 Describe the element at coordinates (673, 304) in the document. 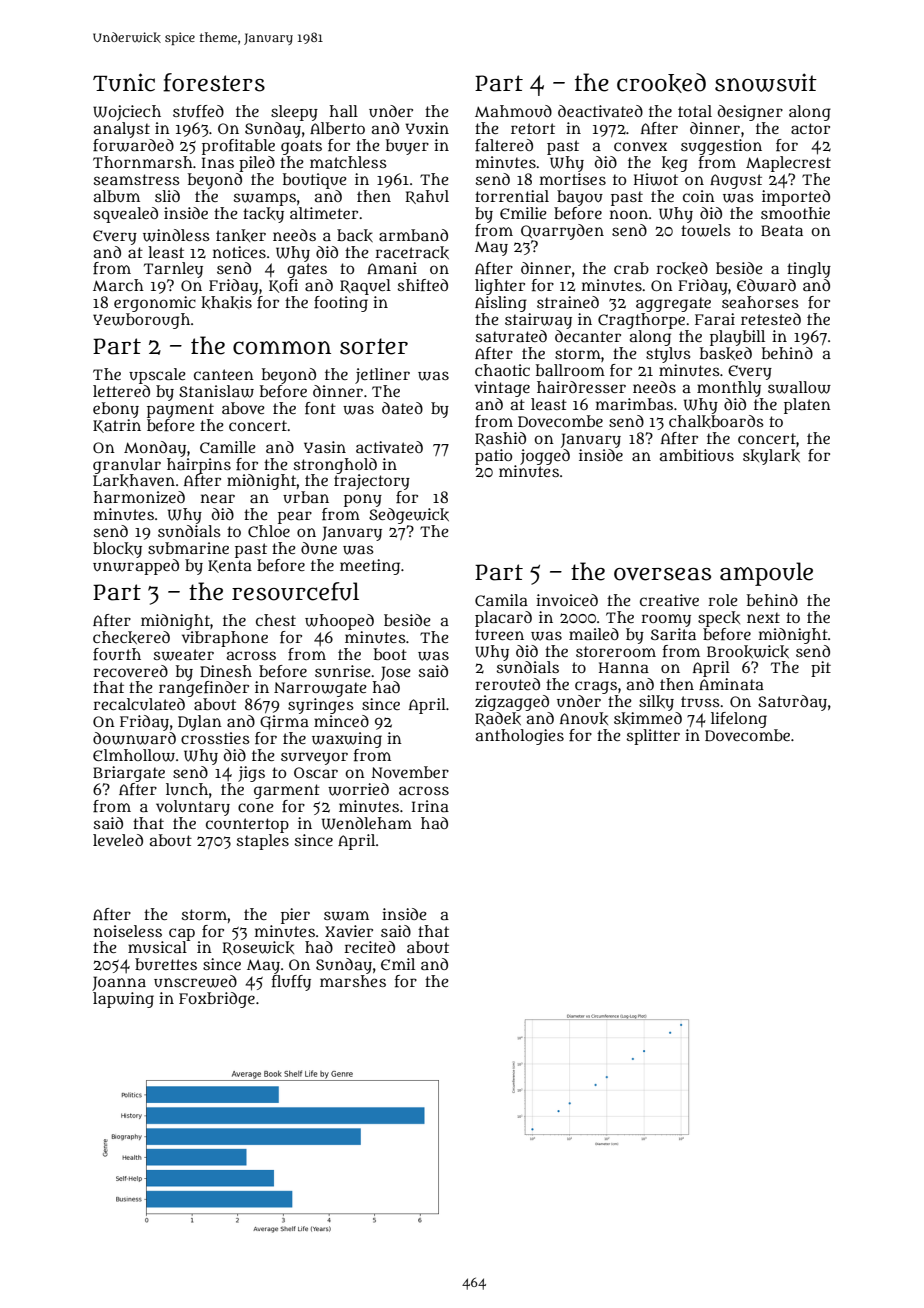

I see `aggregate` at that location.
